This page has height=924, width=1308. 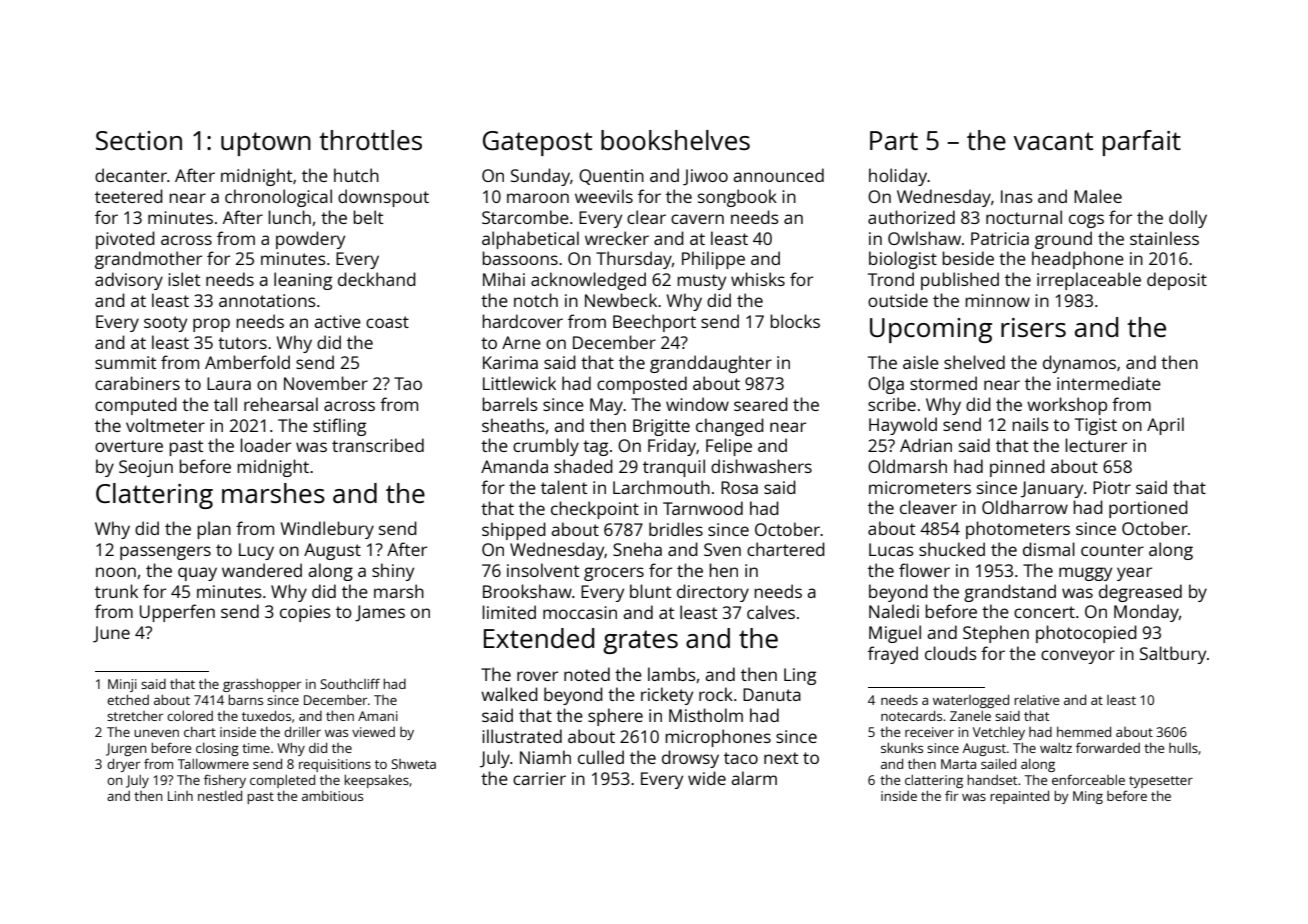 I want to click on Gatepost, so click(x=537, y=143).
